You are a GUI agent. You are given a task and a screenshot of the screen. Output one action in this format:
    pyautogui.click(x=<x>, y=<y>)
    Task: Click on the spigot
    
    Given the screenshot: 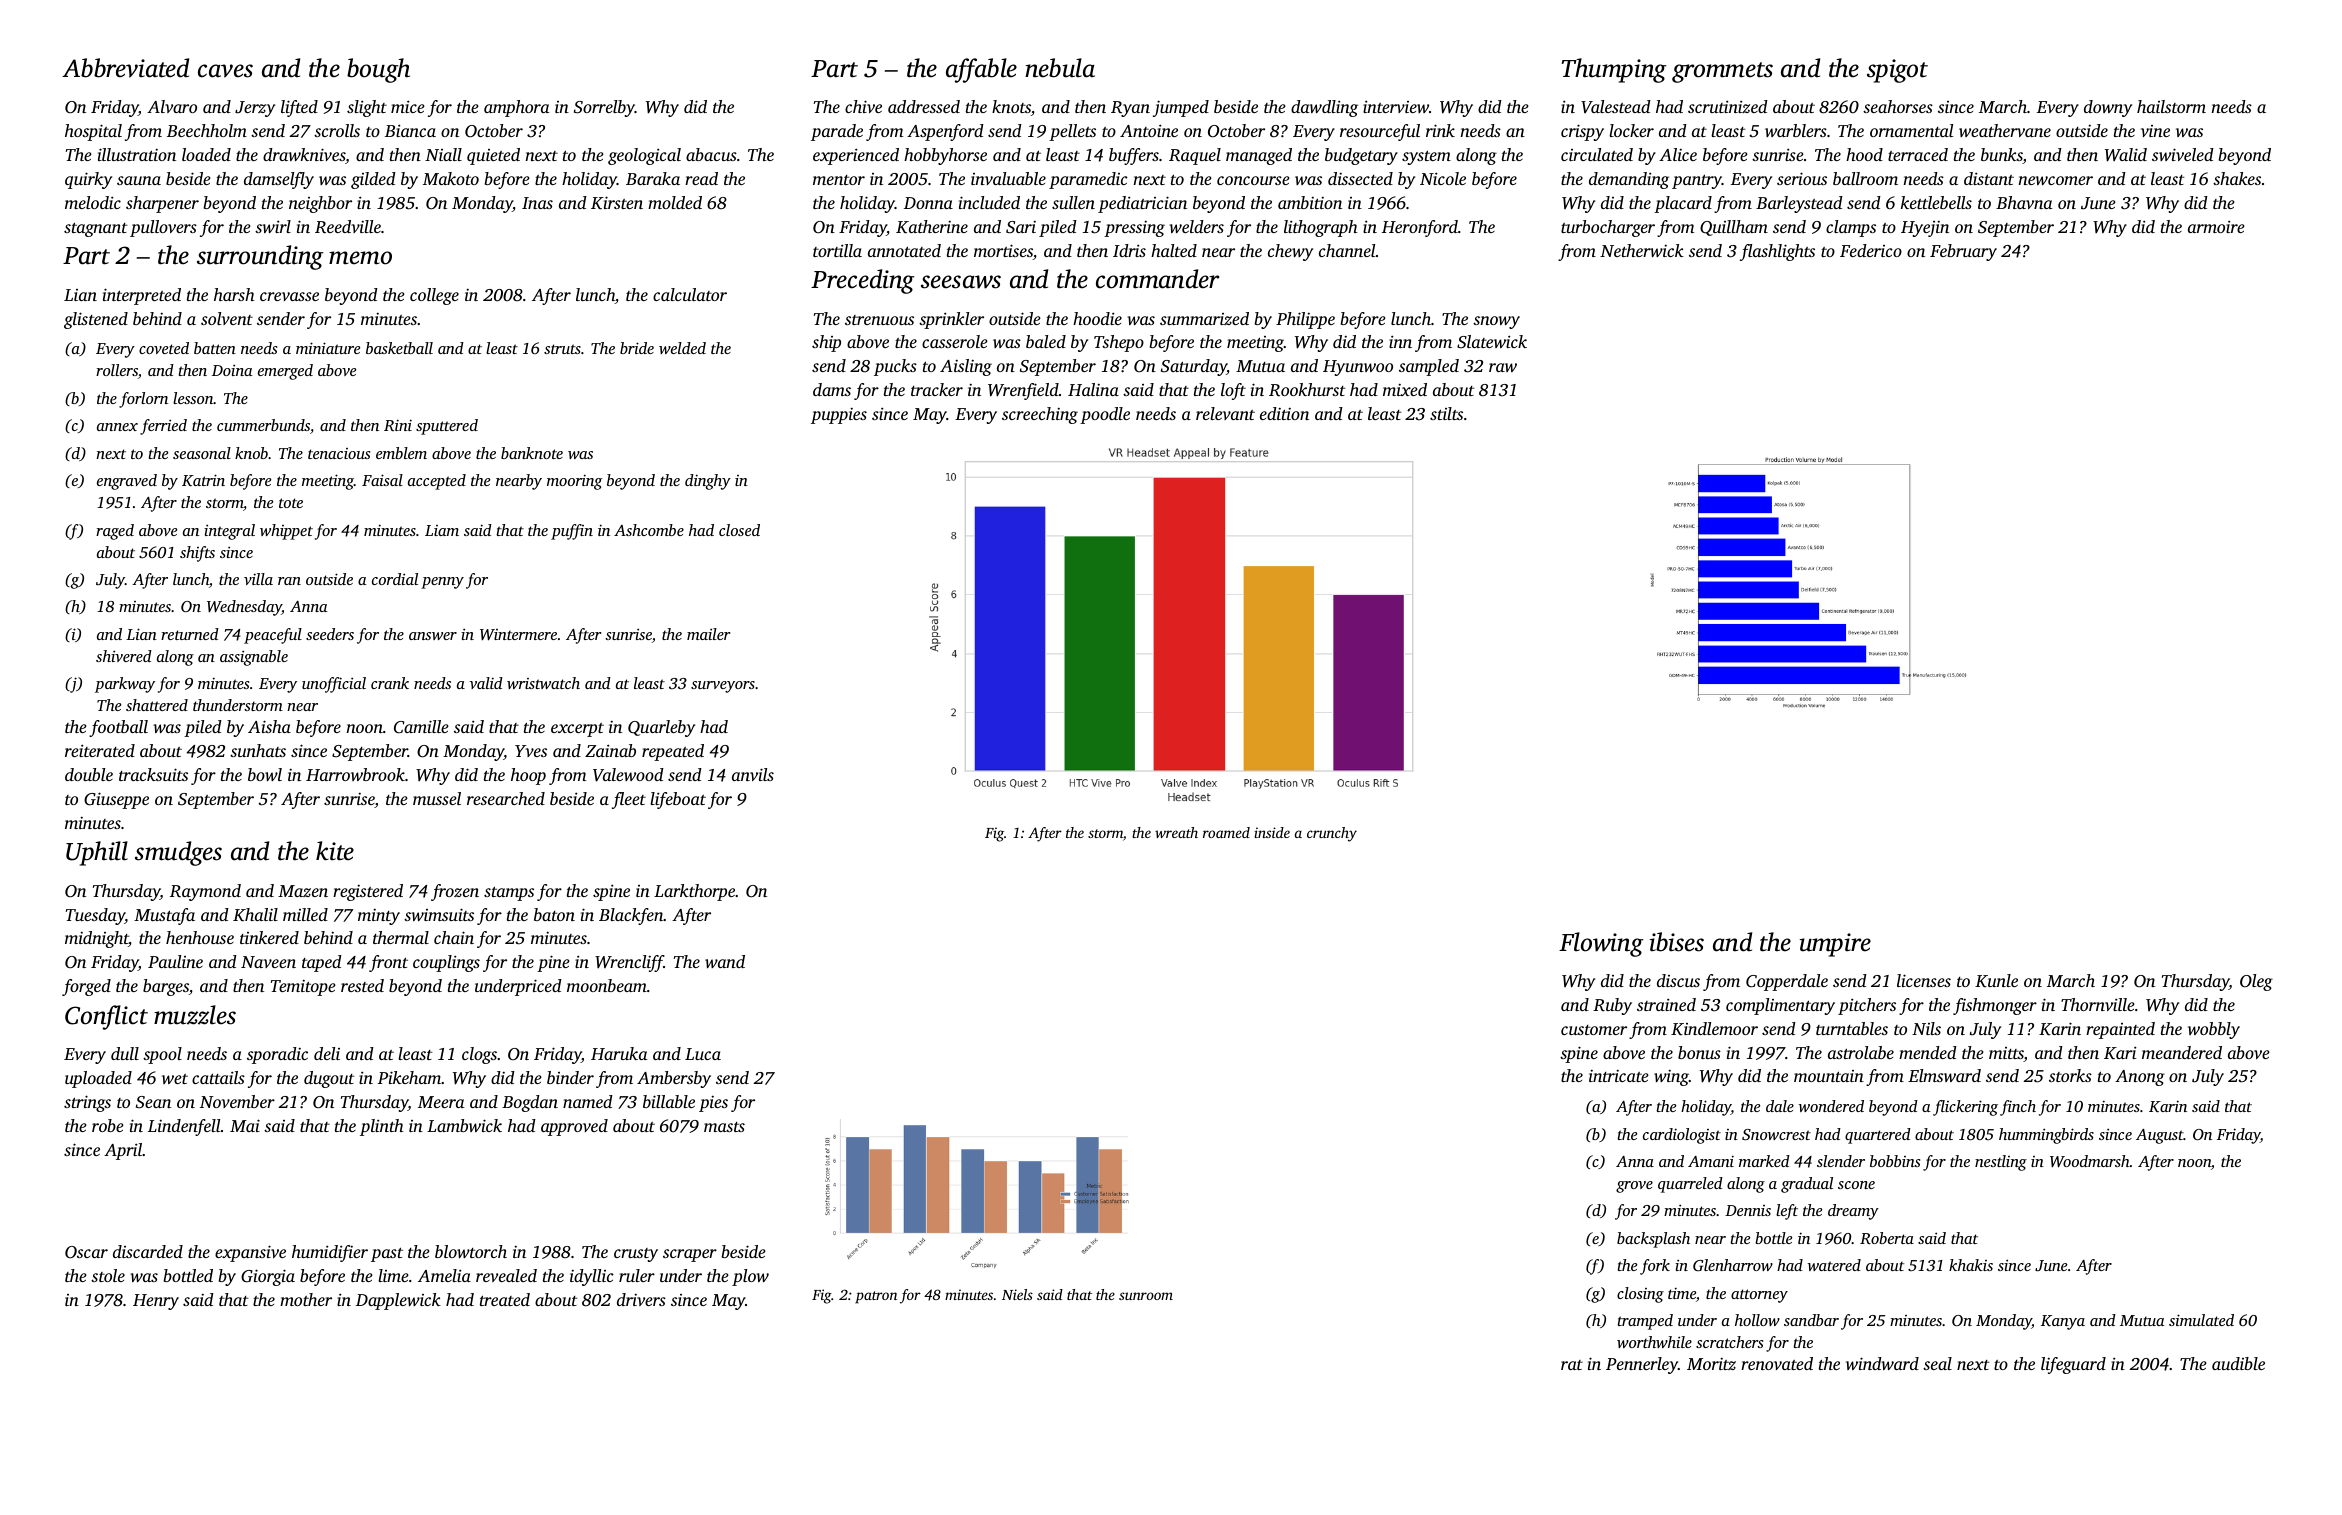 What is the action you would take?
    pyautogui.click(x=1897, y=71)
